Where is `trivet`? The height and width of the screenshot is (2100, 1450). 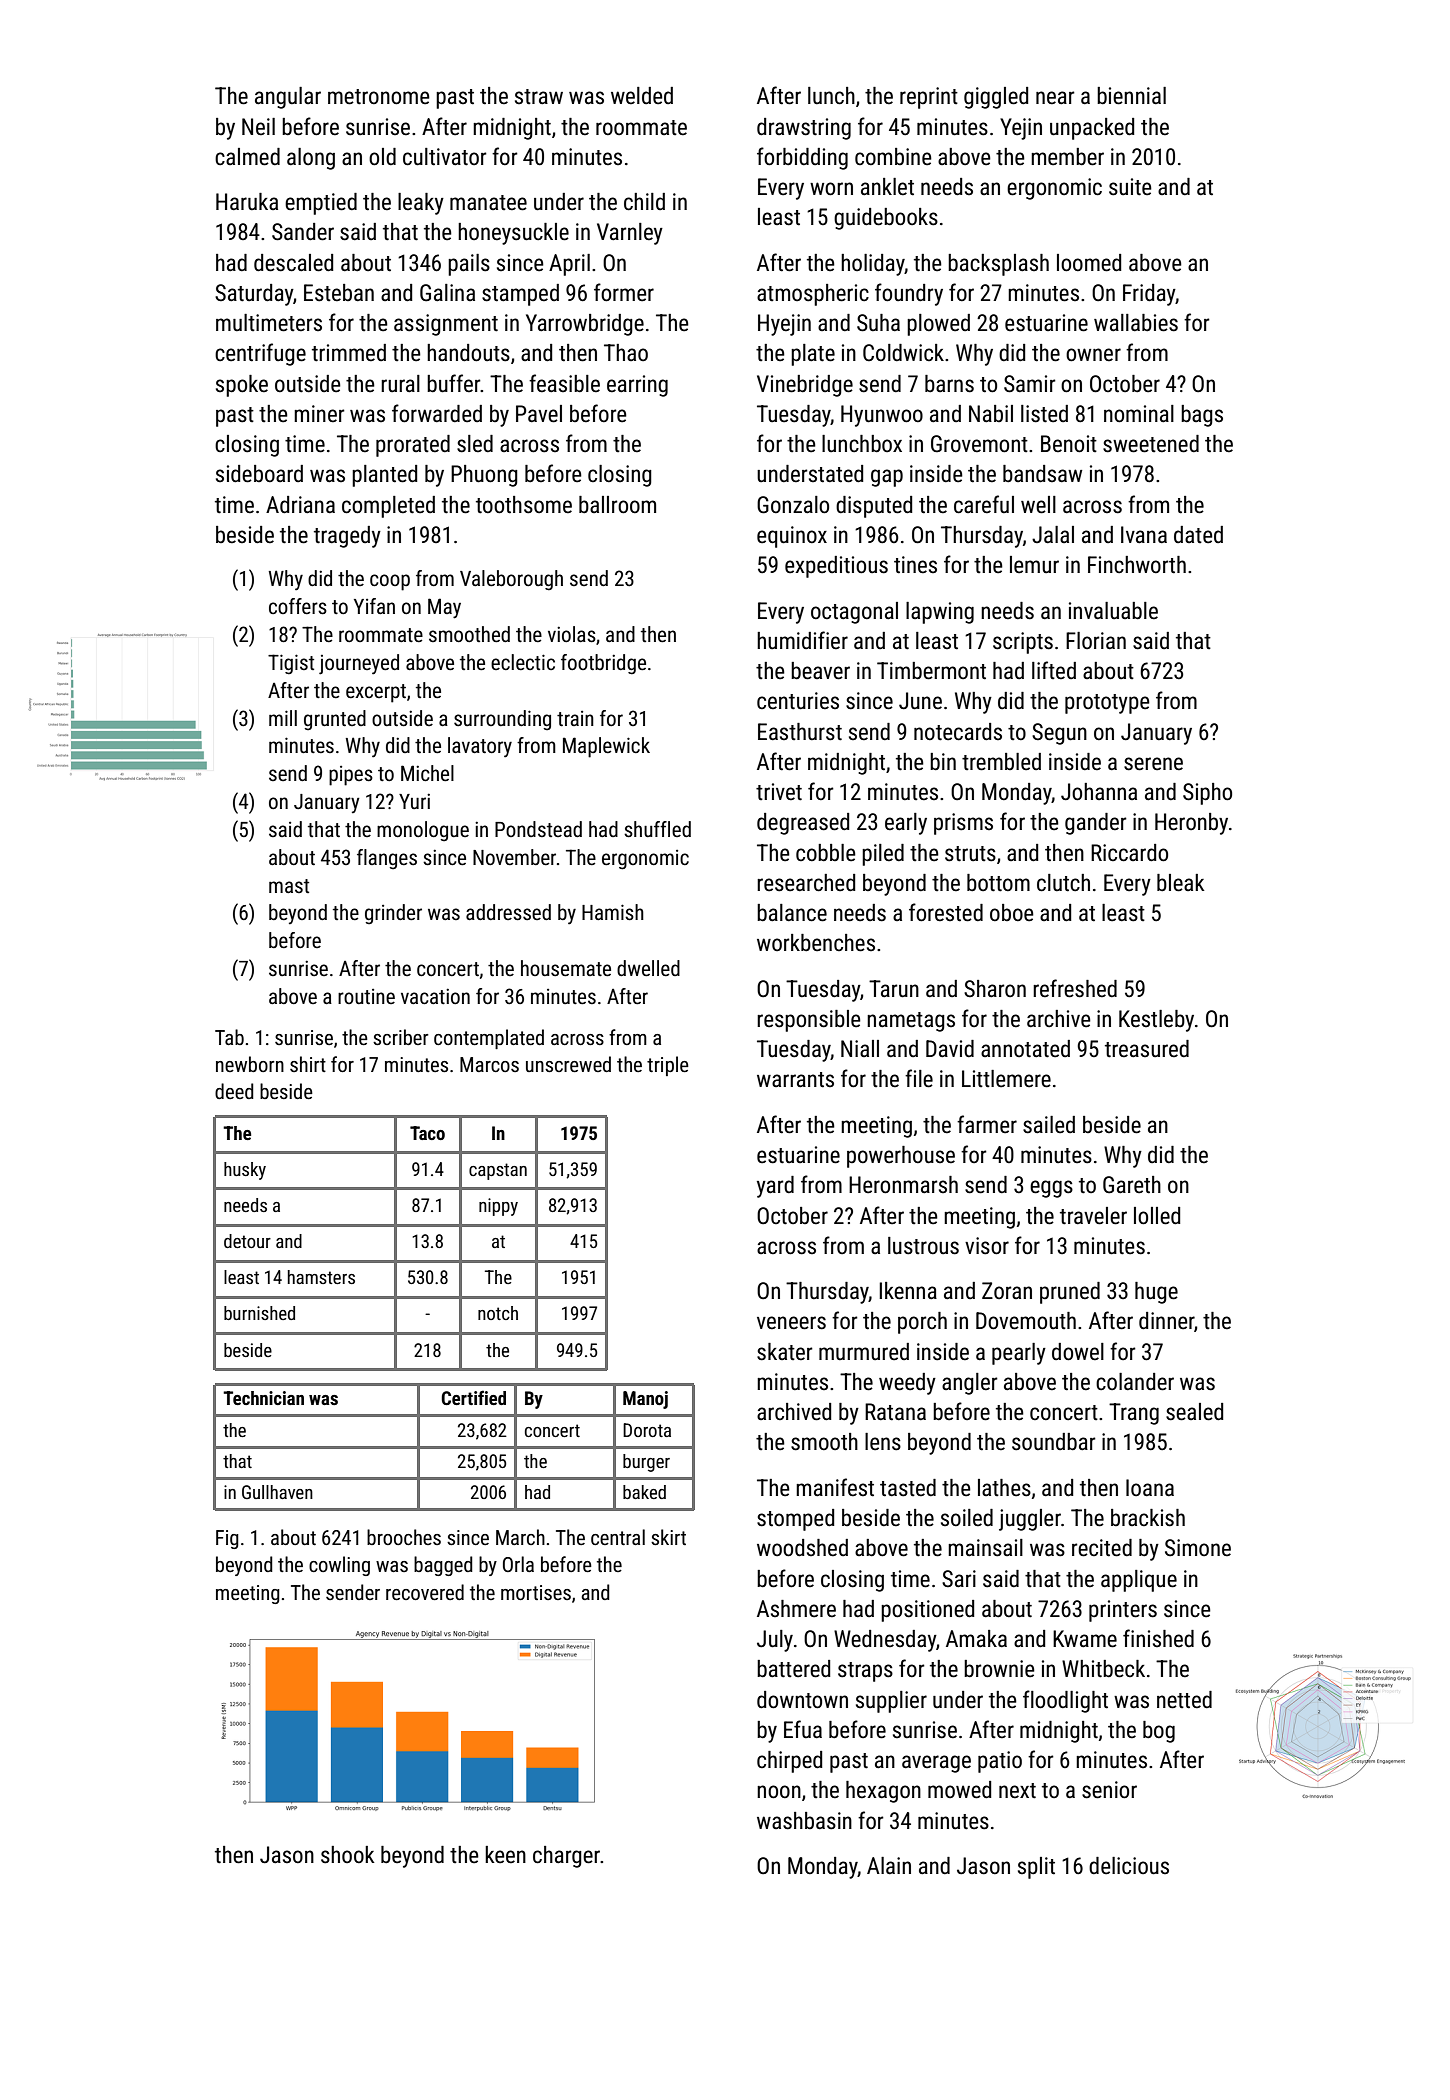 trivet is located at coordinates (779, 792).
